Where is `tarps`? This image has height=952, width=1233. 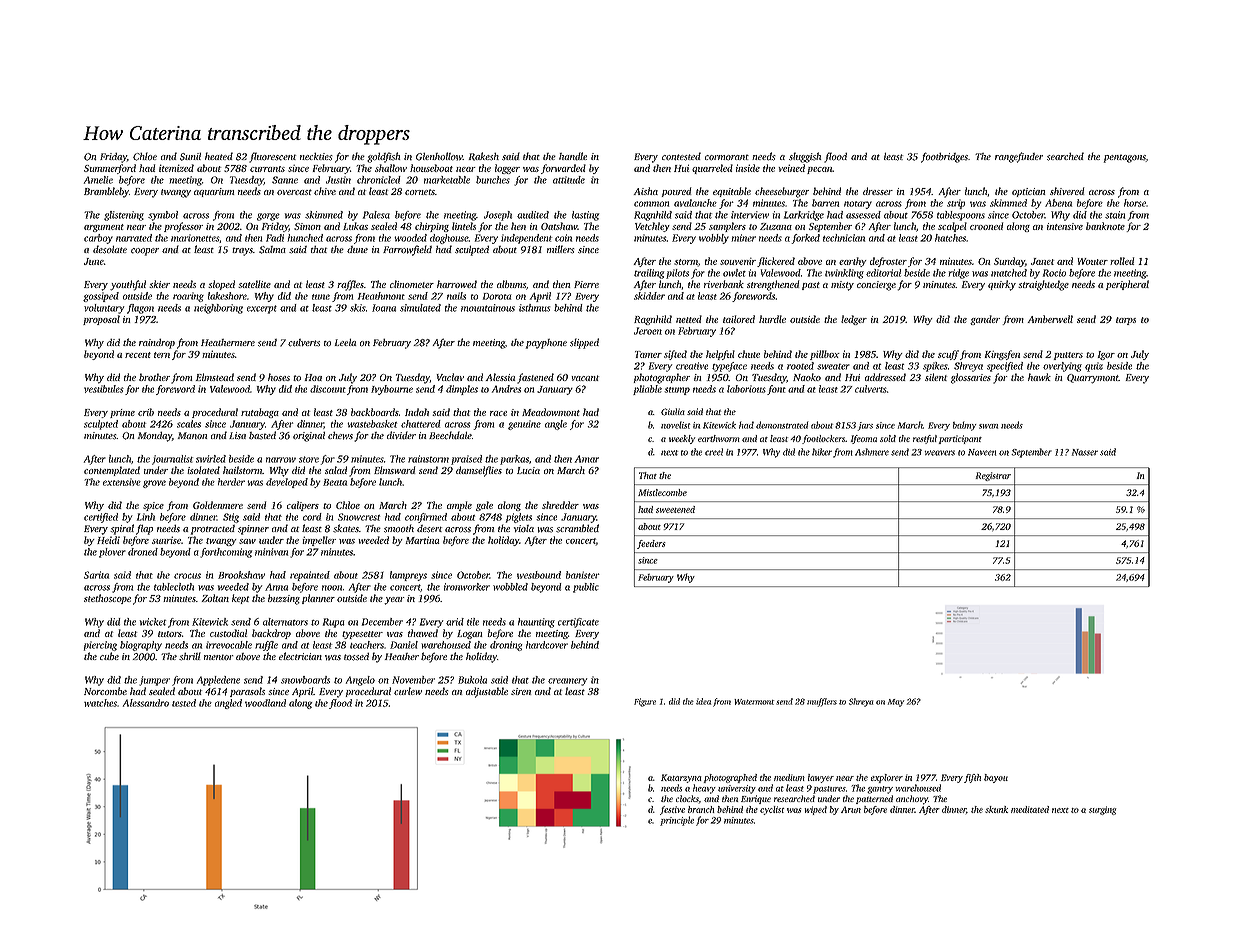
tarps is located at coordinates (1126, 321).
